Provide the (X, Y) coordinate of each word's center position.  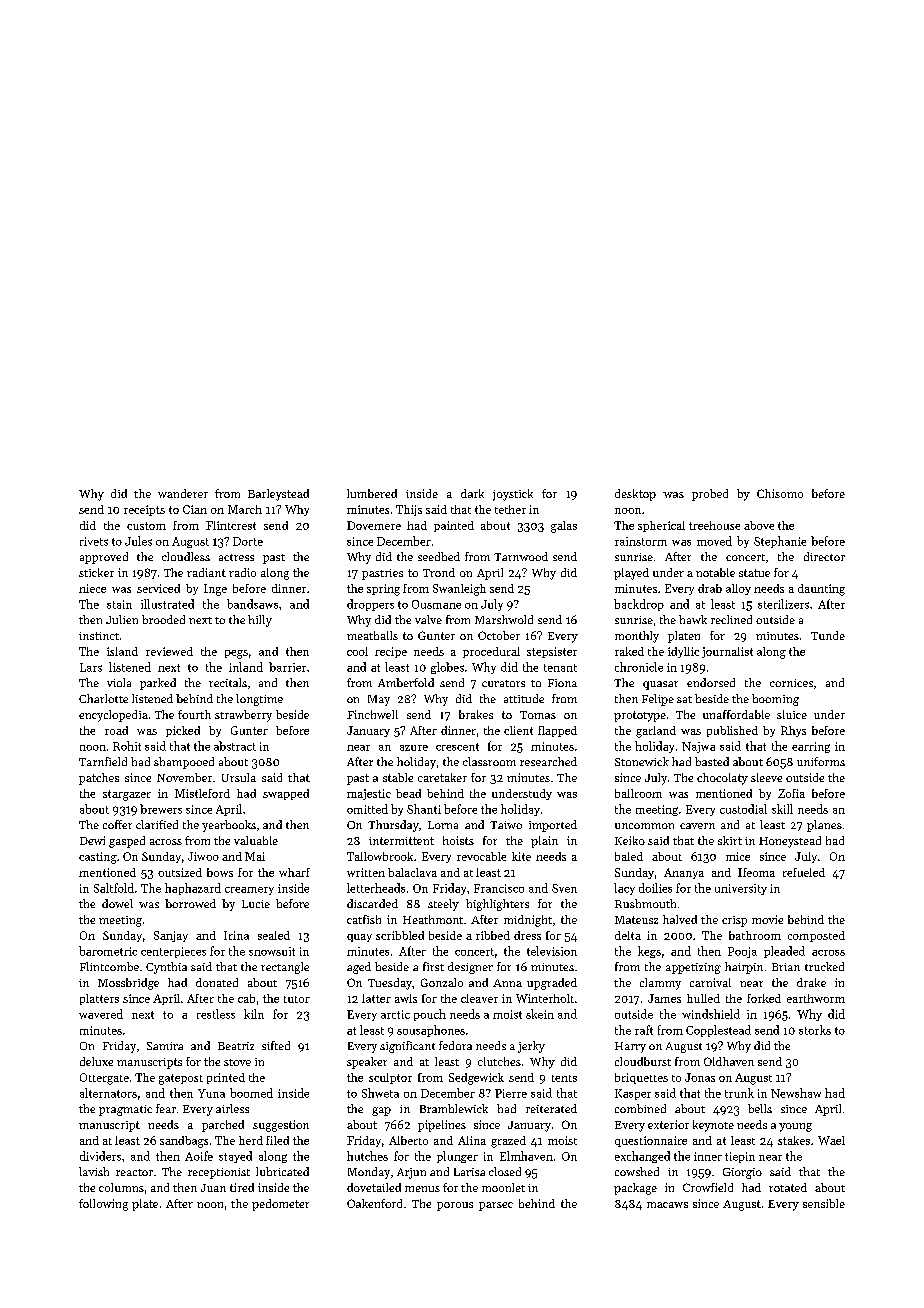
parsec (496, 1206)
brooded (163, 619)
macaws (667, 1205)
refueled (804, 872)
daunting (821, 590)
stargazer (127, 795)
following (103, 1205)
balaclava (412, 872)
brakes (476, 714)
